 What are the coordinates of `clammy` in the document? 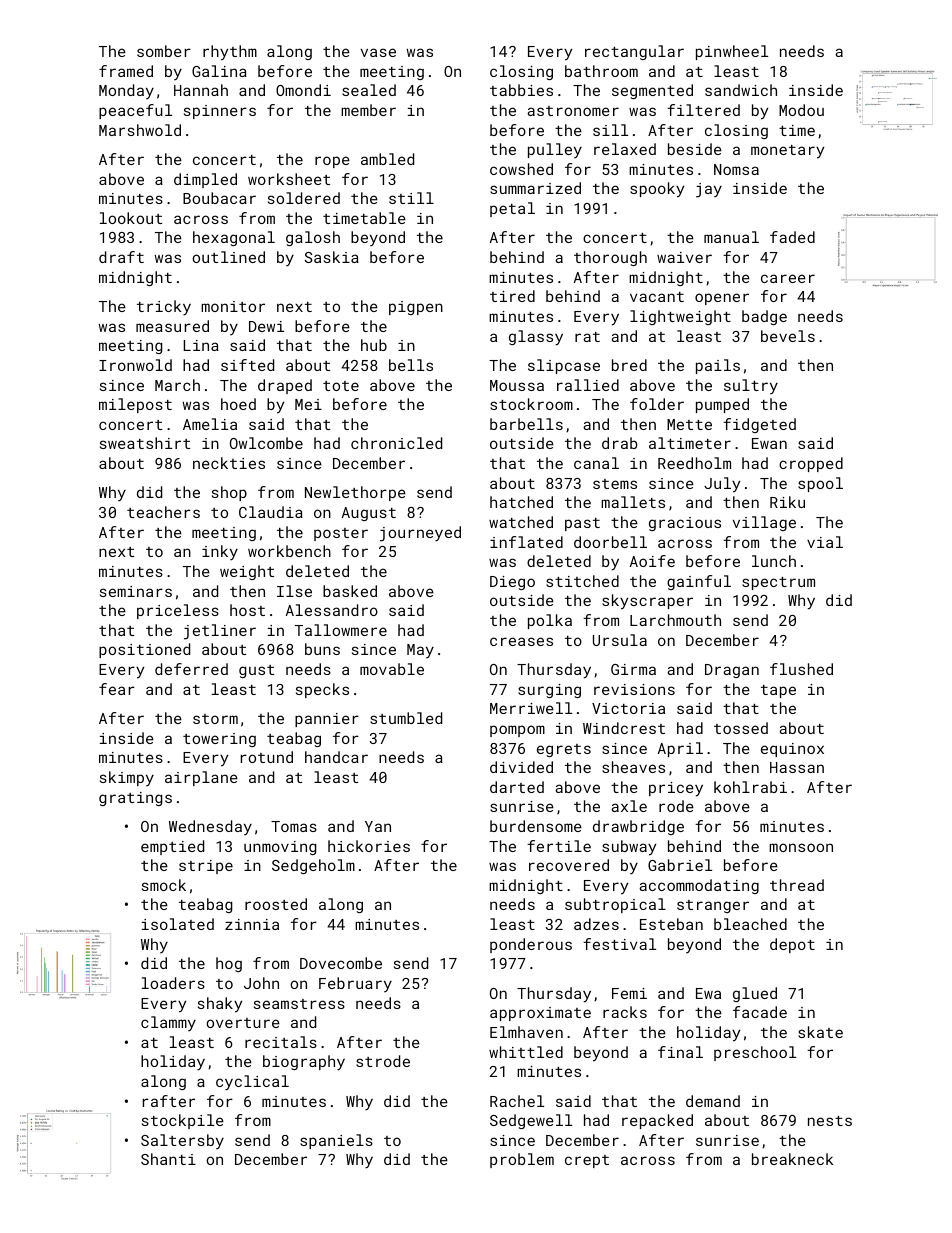 It's located at (168, 1023).
